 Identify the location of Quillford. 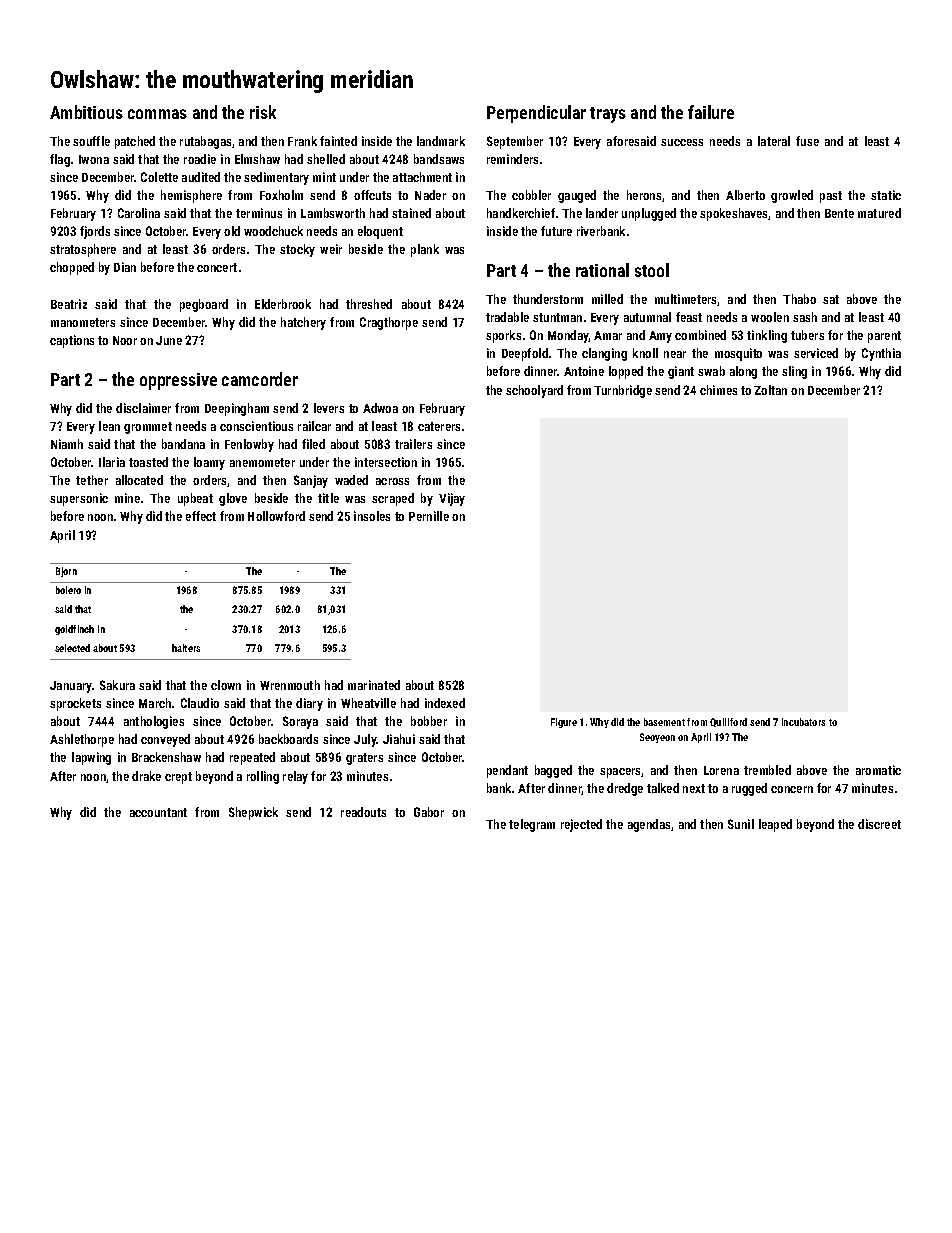
(728, 722).
